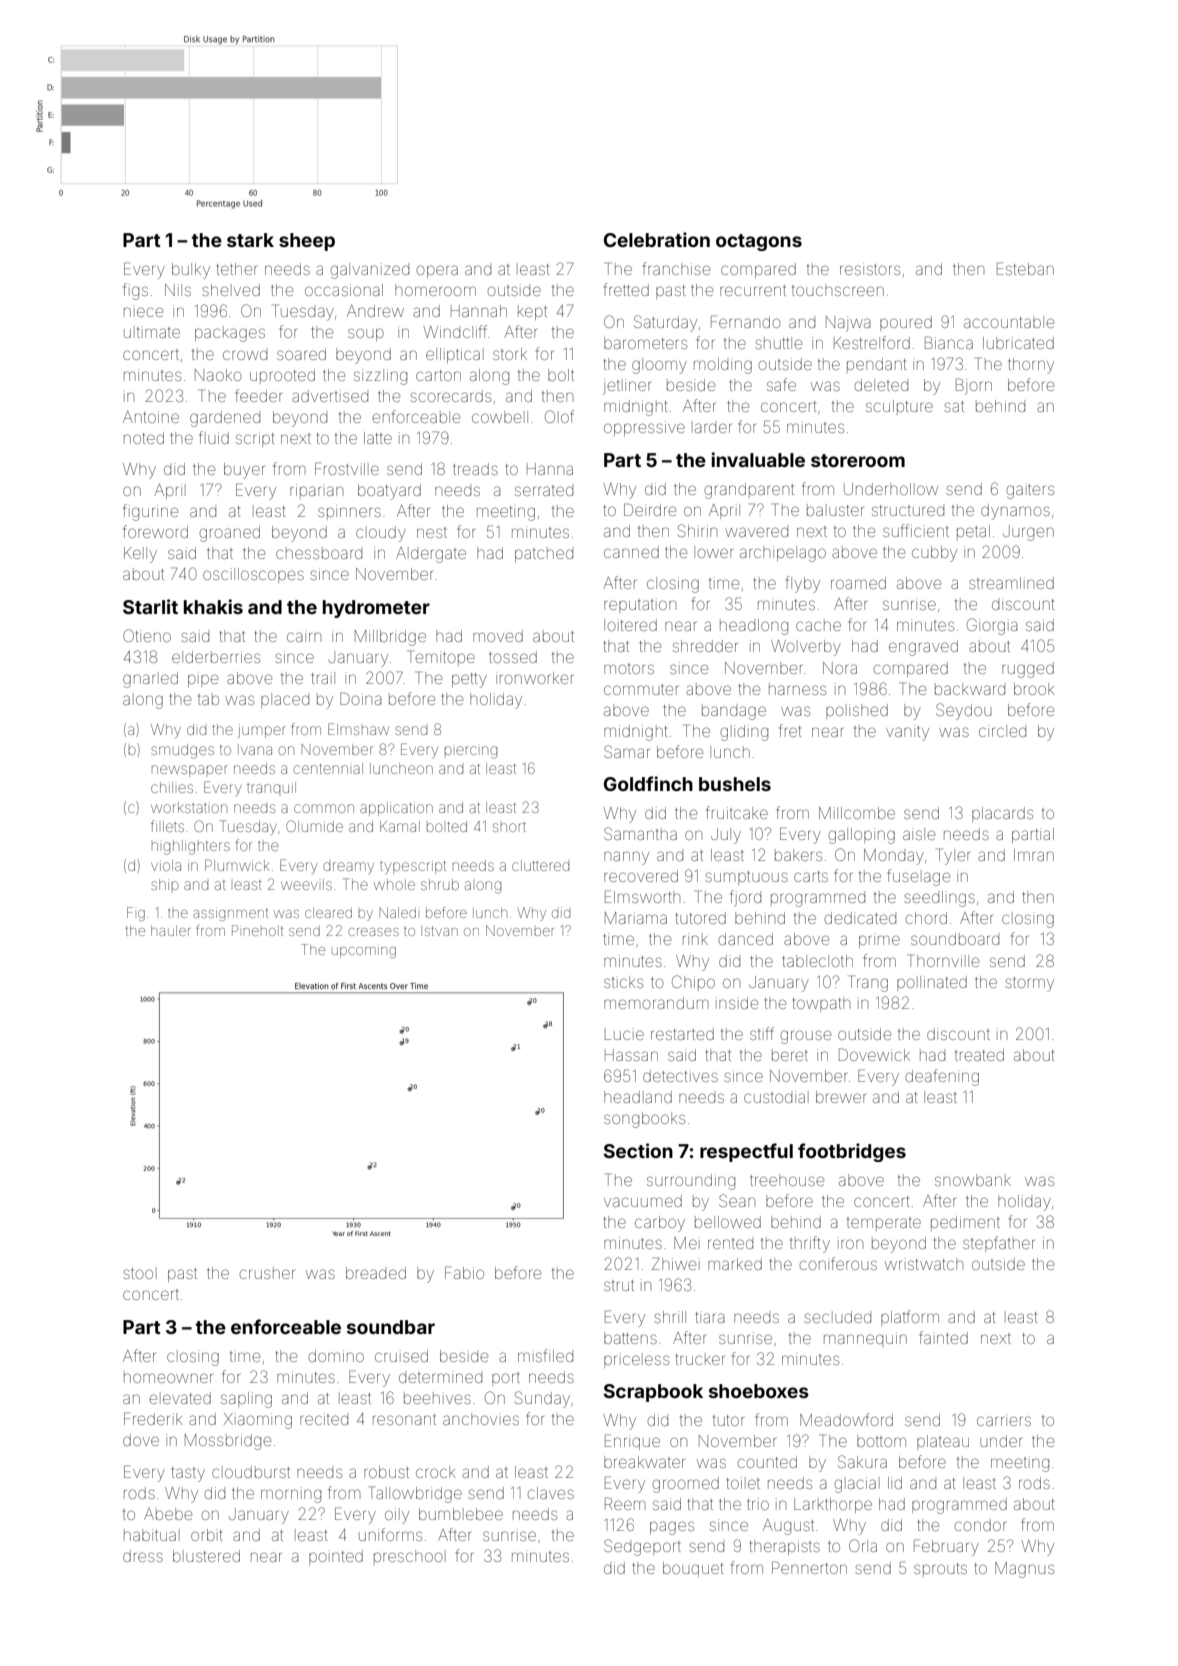 The width and height of the page is (1178, 1666). Describe the element at coordinates (144, 438) in the page. I see `noted` at that location.
